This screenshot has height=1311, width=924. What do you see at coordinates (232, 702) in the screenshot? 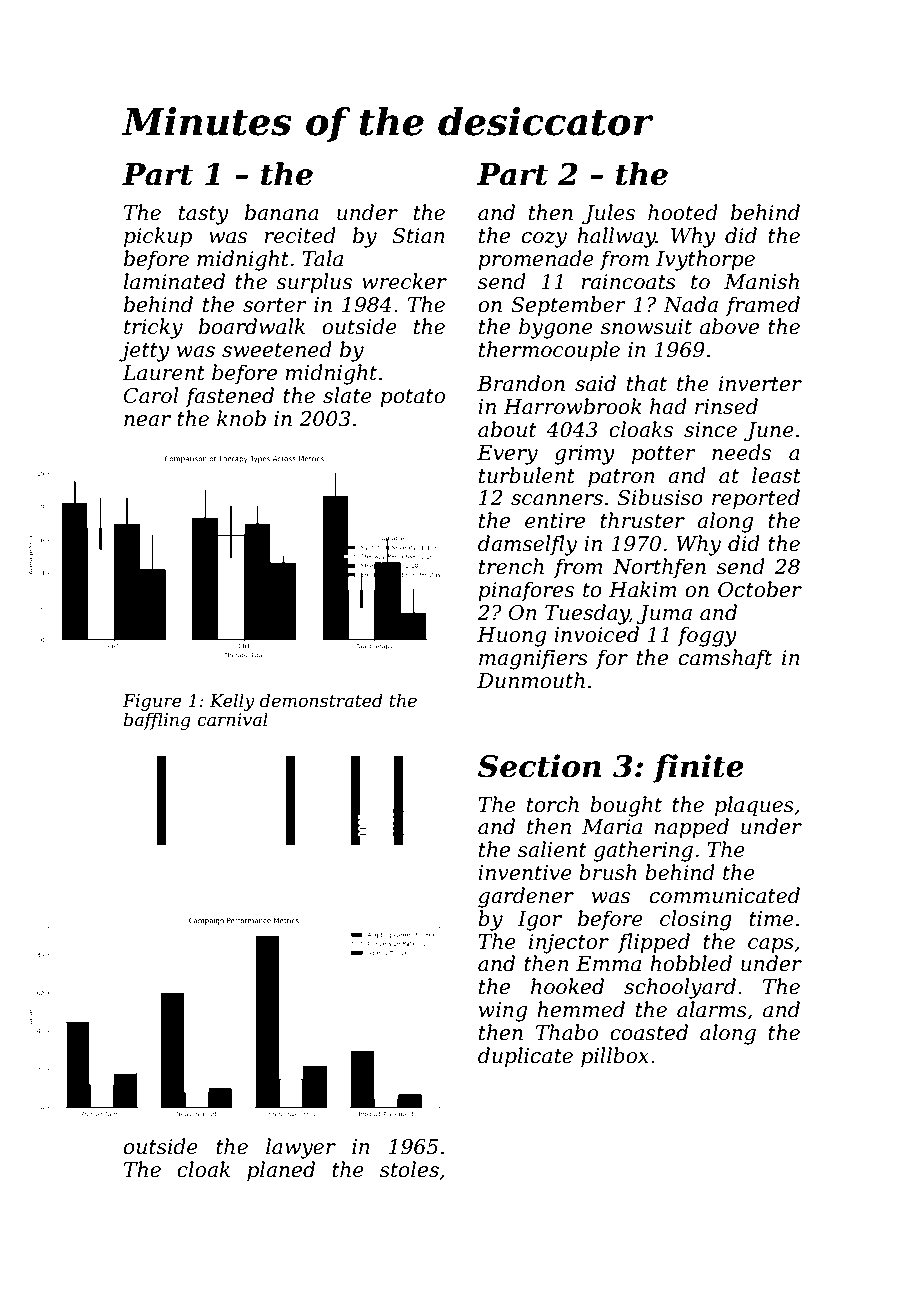
I see `Kelly` at bounding box center [232, 702].
